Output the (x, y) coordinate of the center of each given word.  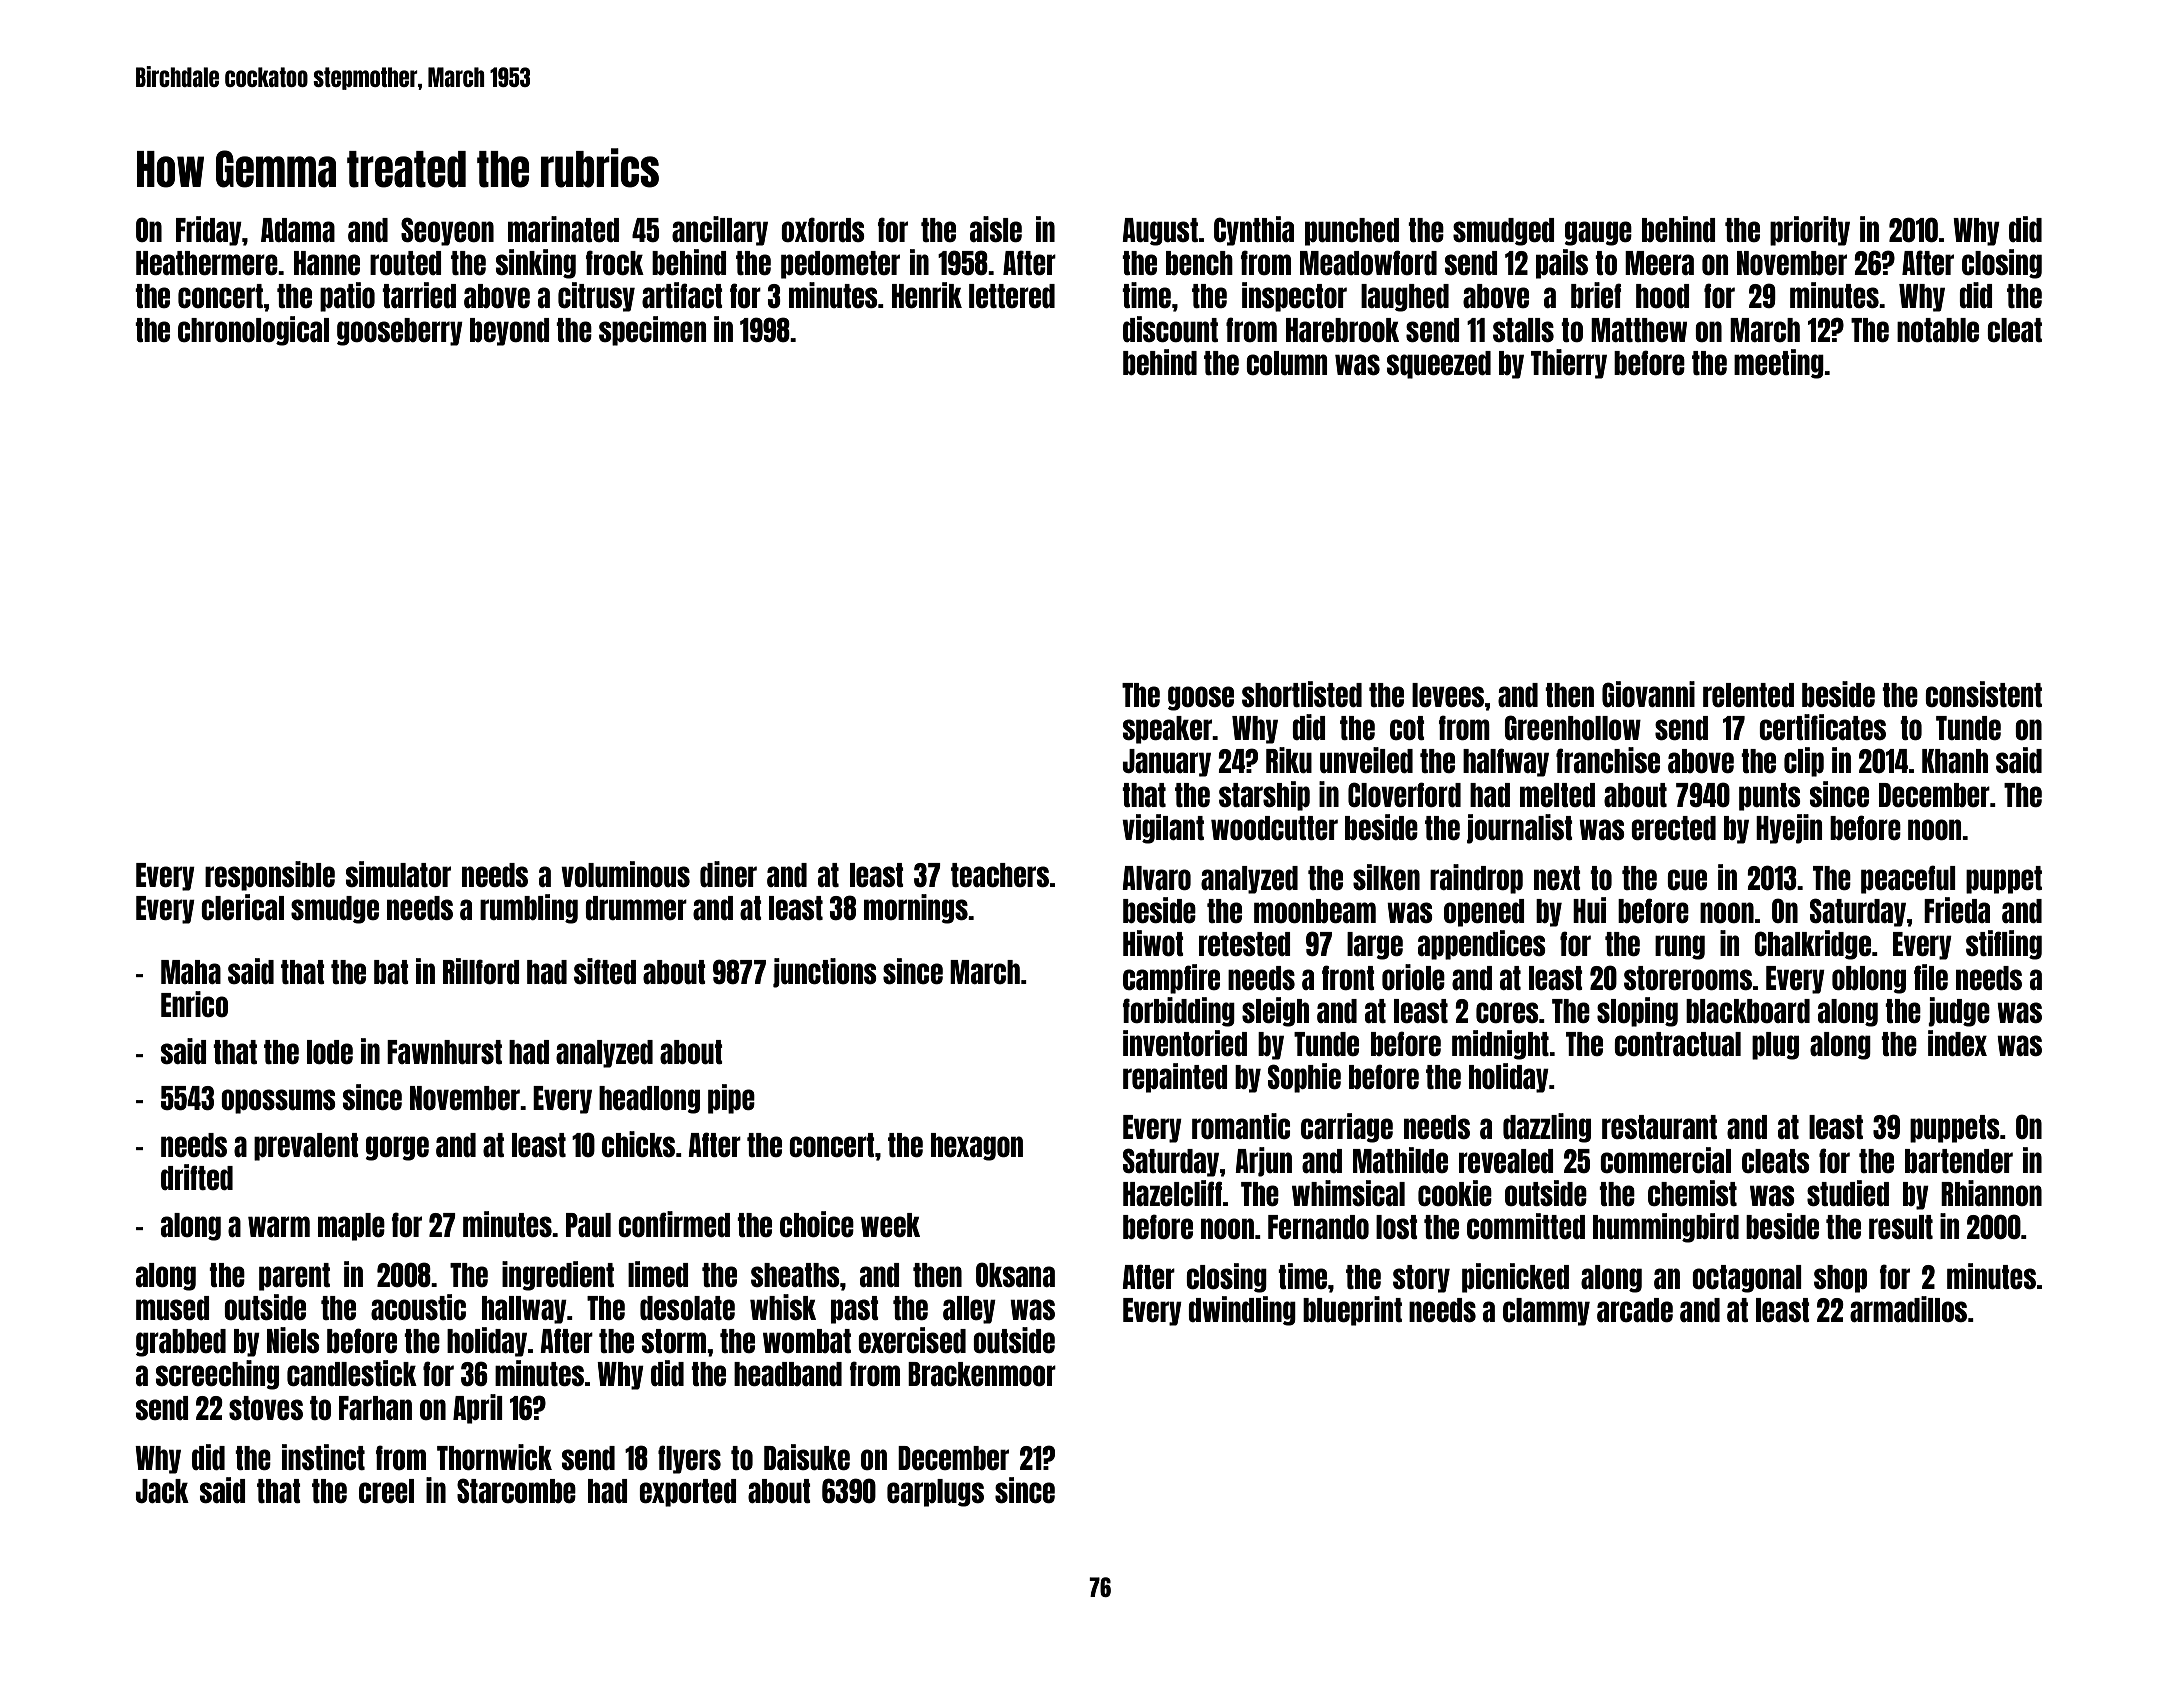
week (890, 1225)
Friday (209, 231)
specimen (652, 331)
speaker (1168, 730)
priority (1810, 231)
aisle (996, 229)
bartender (1959, 1161)
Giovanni (1648, 694)
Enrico (194, 1004)
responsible (270, 876)
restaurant (1659, 1127)
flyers (689, 1459)
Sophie (1304, 1078)
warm (279, 1226)
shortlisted (1302, 694)
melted (1557, 795)
